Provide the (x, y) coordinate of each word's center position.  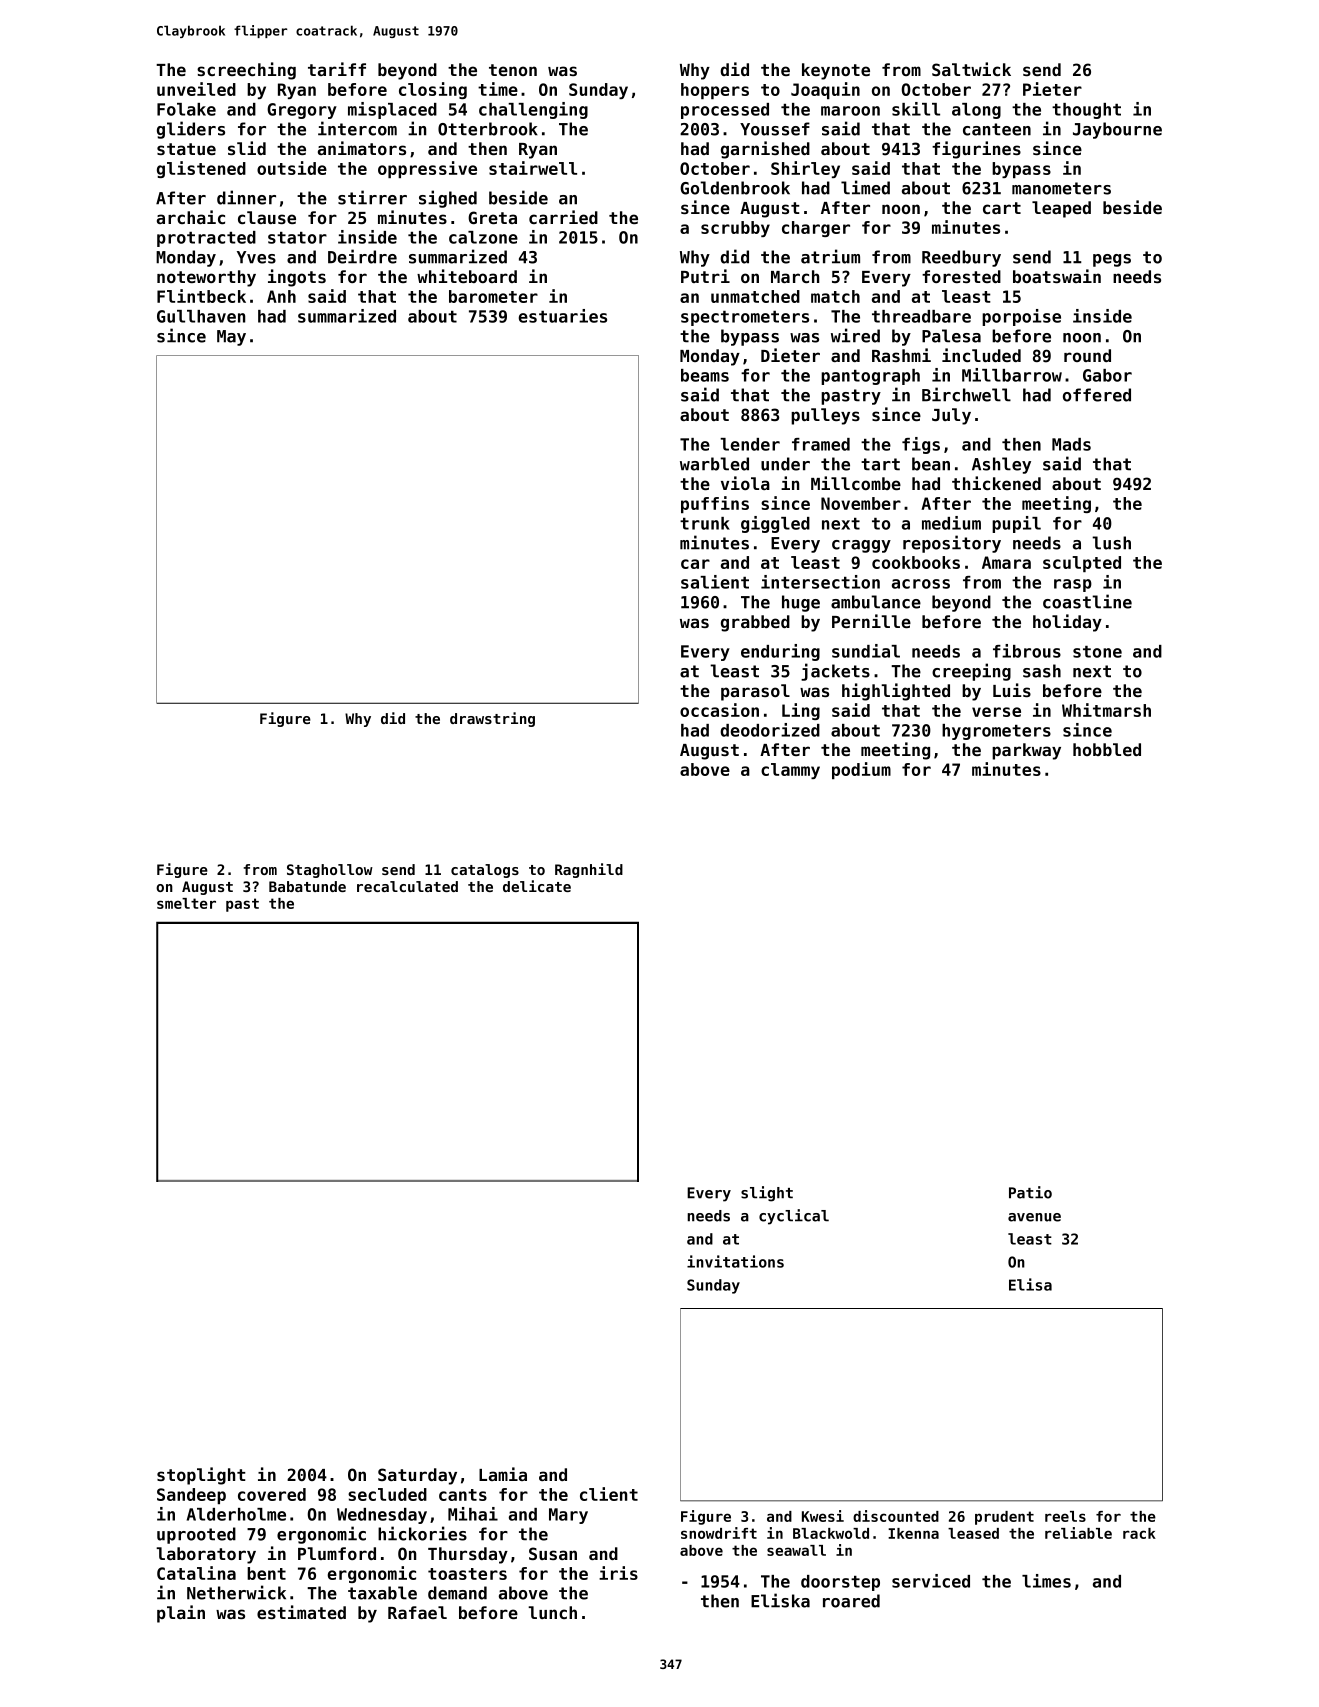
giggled (775, 524)
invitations (735, 1261)
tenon (513, 70)
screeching (246, 71)
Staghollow (330, 871)
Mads (1071, 444)
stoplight (201, 1476)
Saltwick (971, 69)
